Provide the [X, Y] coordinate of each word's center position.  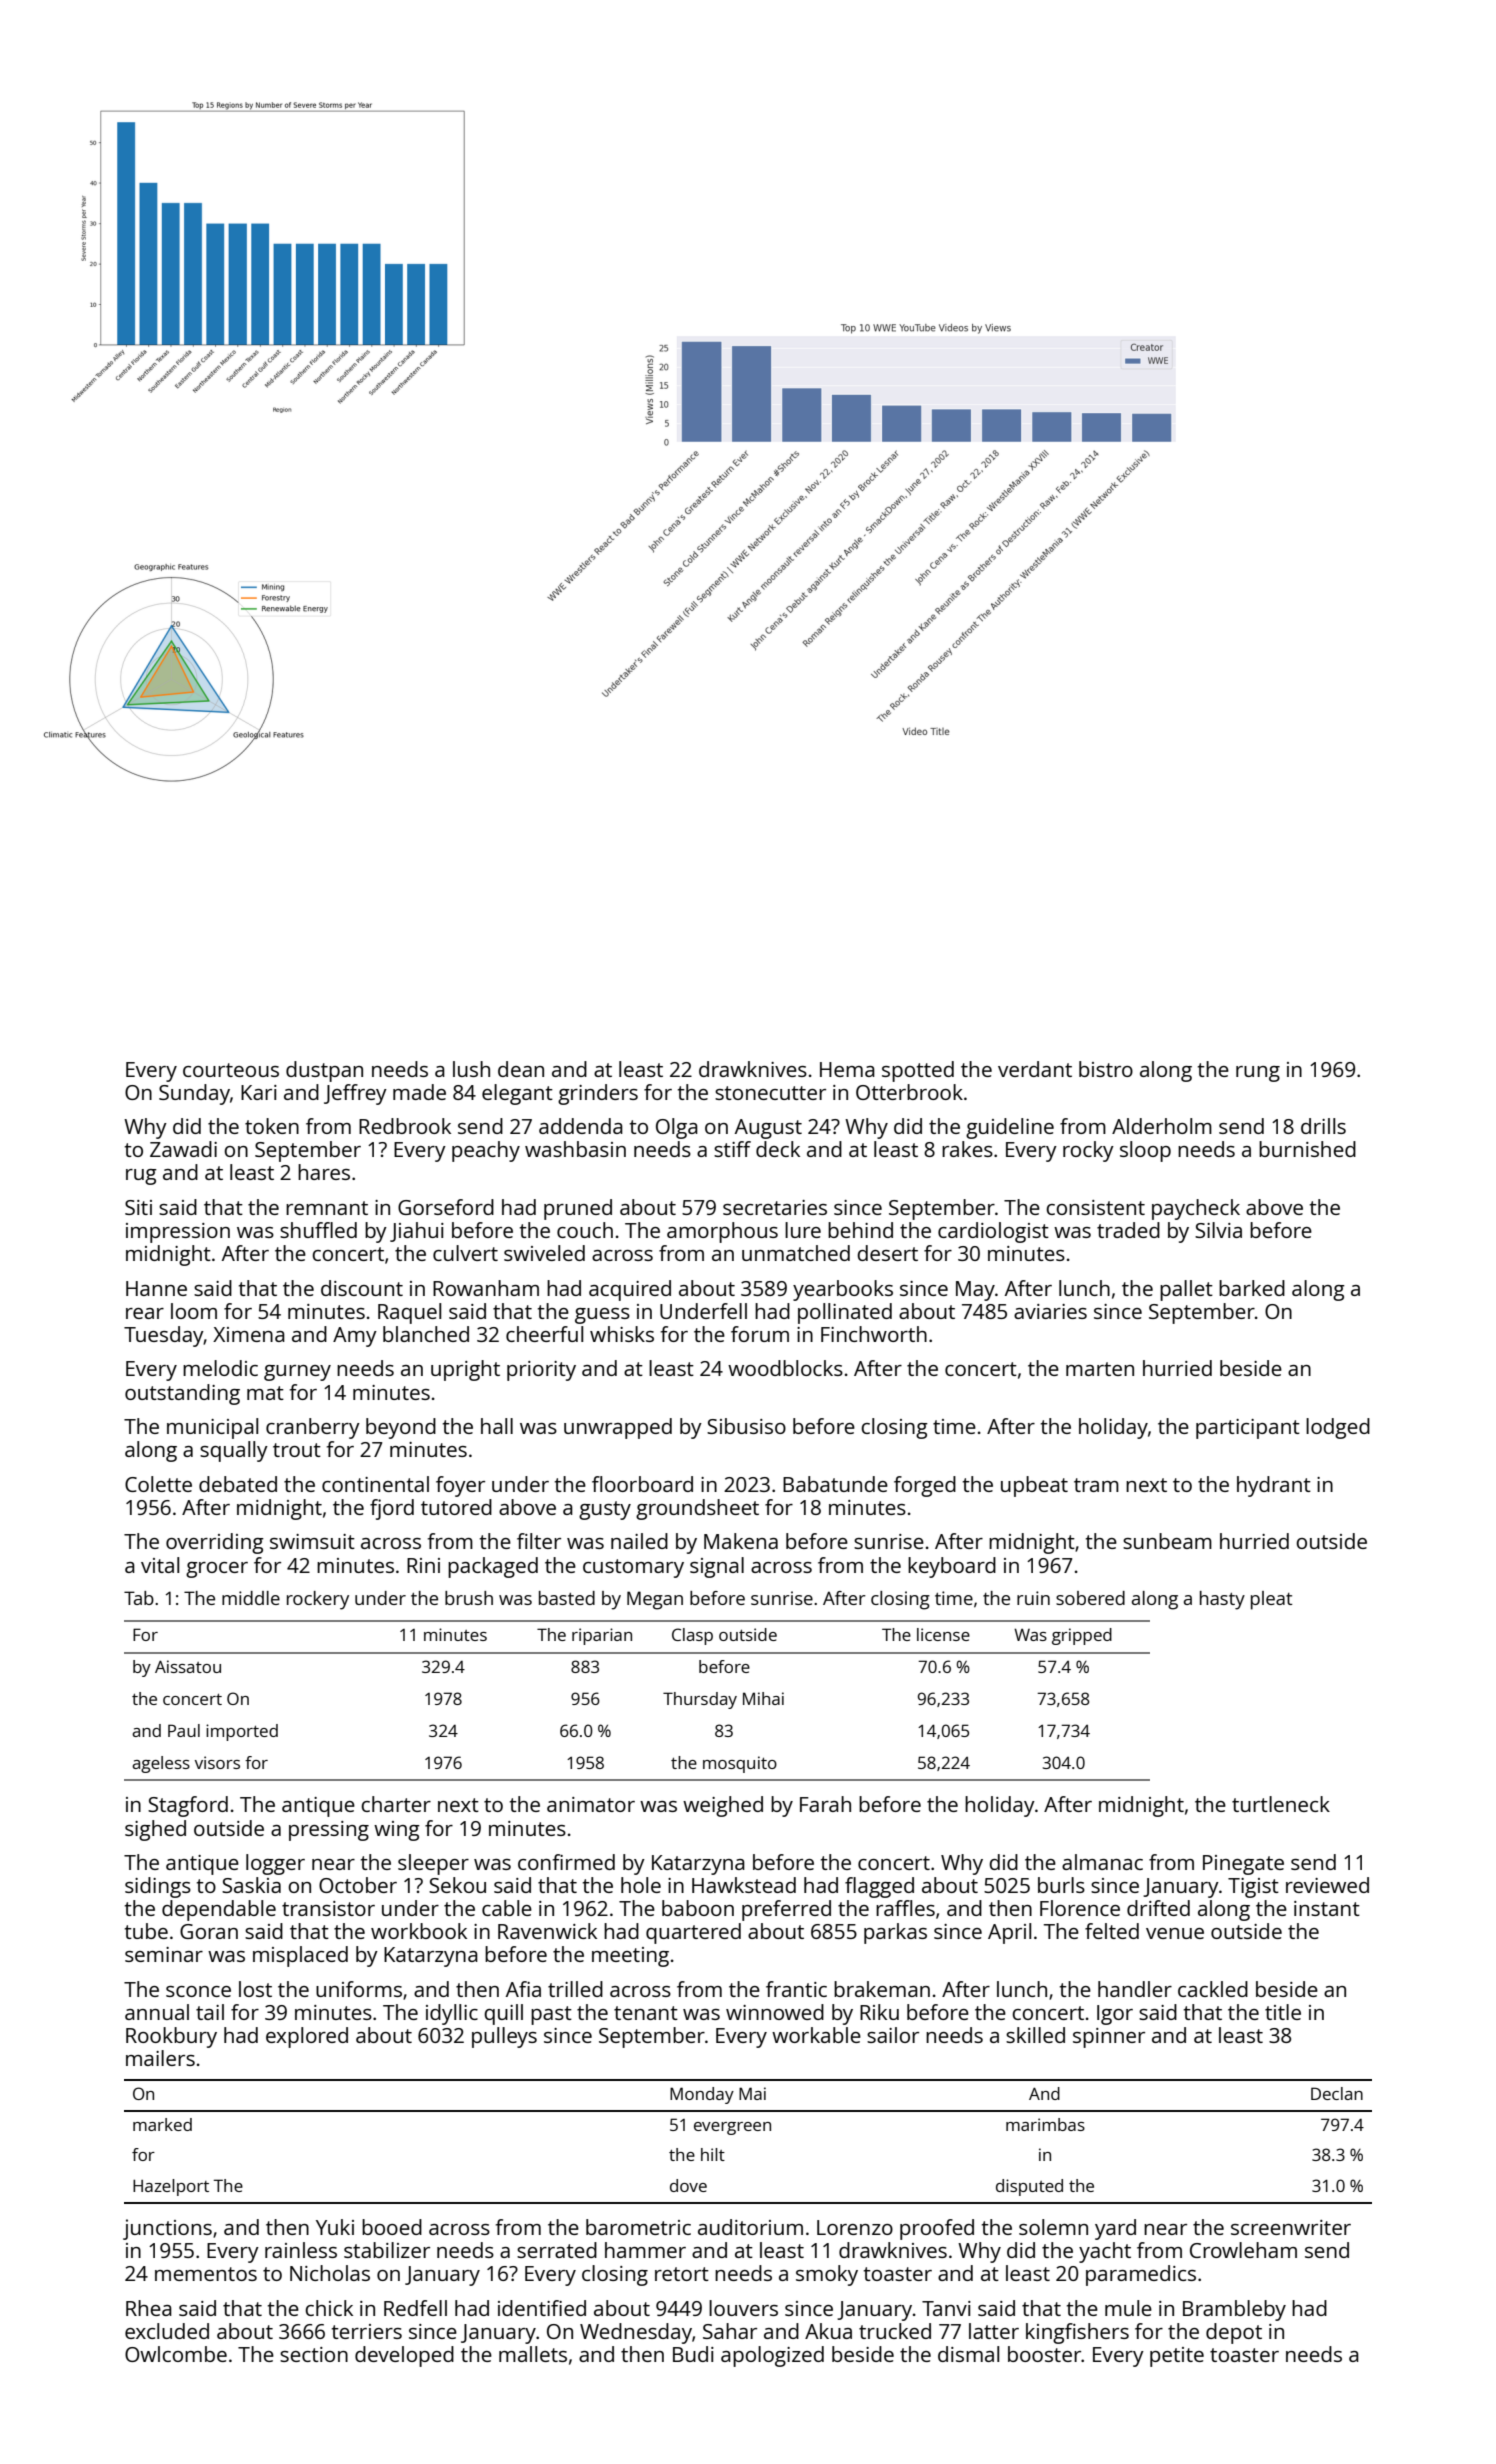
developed [404, 2356]
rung [1258, 1074]
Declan [1337, 2093]
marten [1100, 1369]
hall [497, 1426]
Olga [677, 1128]
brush [469, 1598]
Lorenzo [855, 2227]
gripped [1082, 1636]
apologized [772, 2356]
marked [162, 2124]
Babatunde [835, 1484]
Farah [825, 1804]
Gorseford [446, 1207]
